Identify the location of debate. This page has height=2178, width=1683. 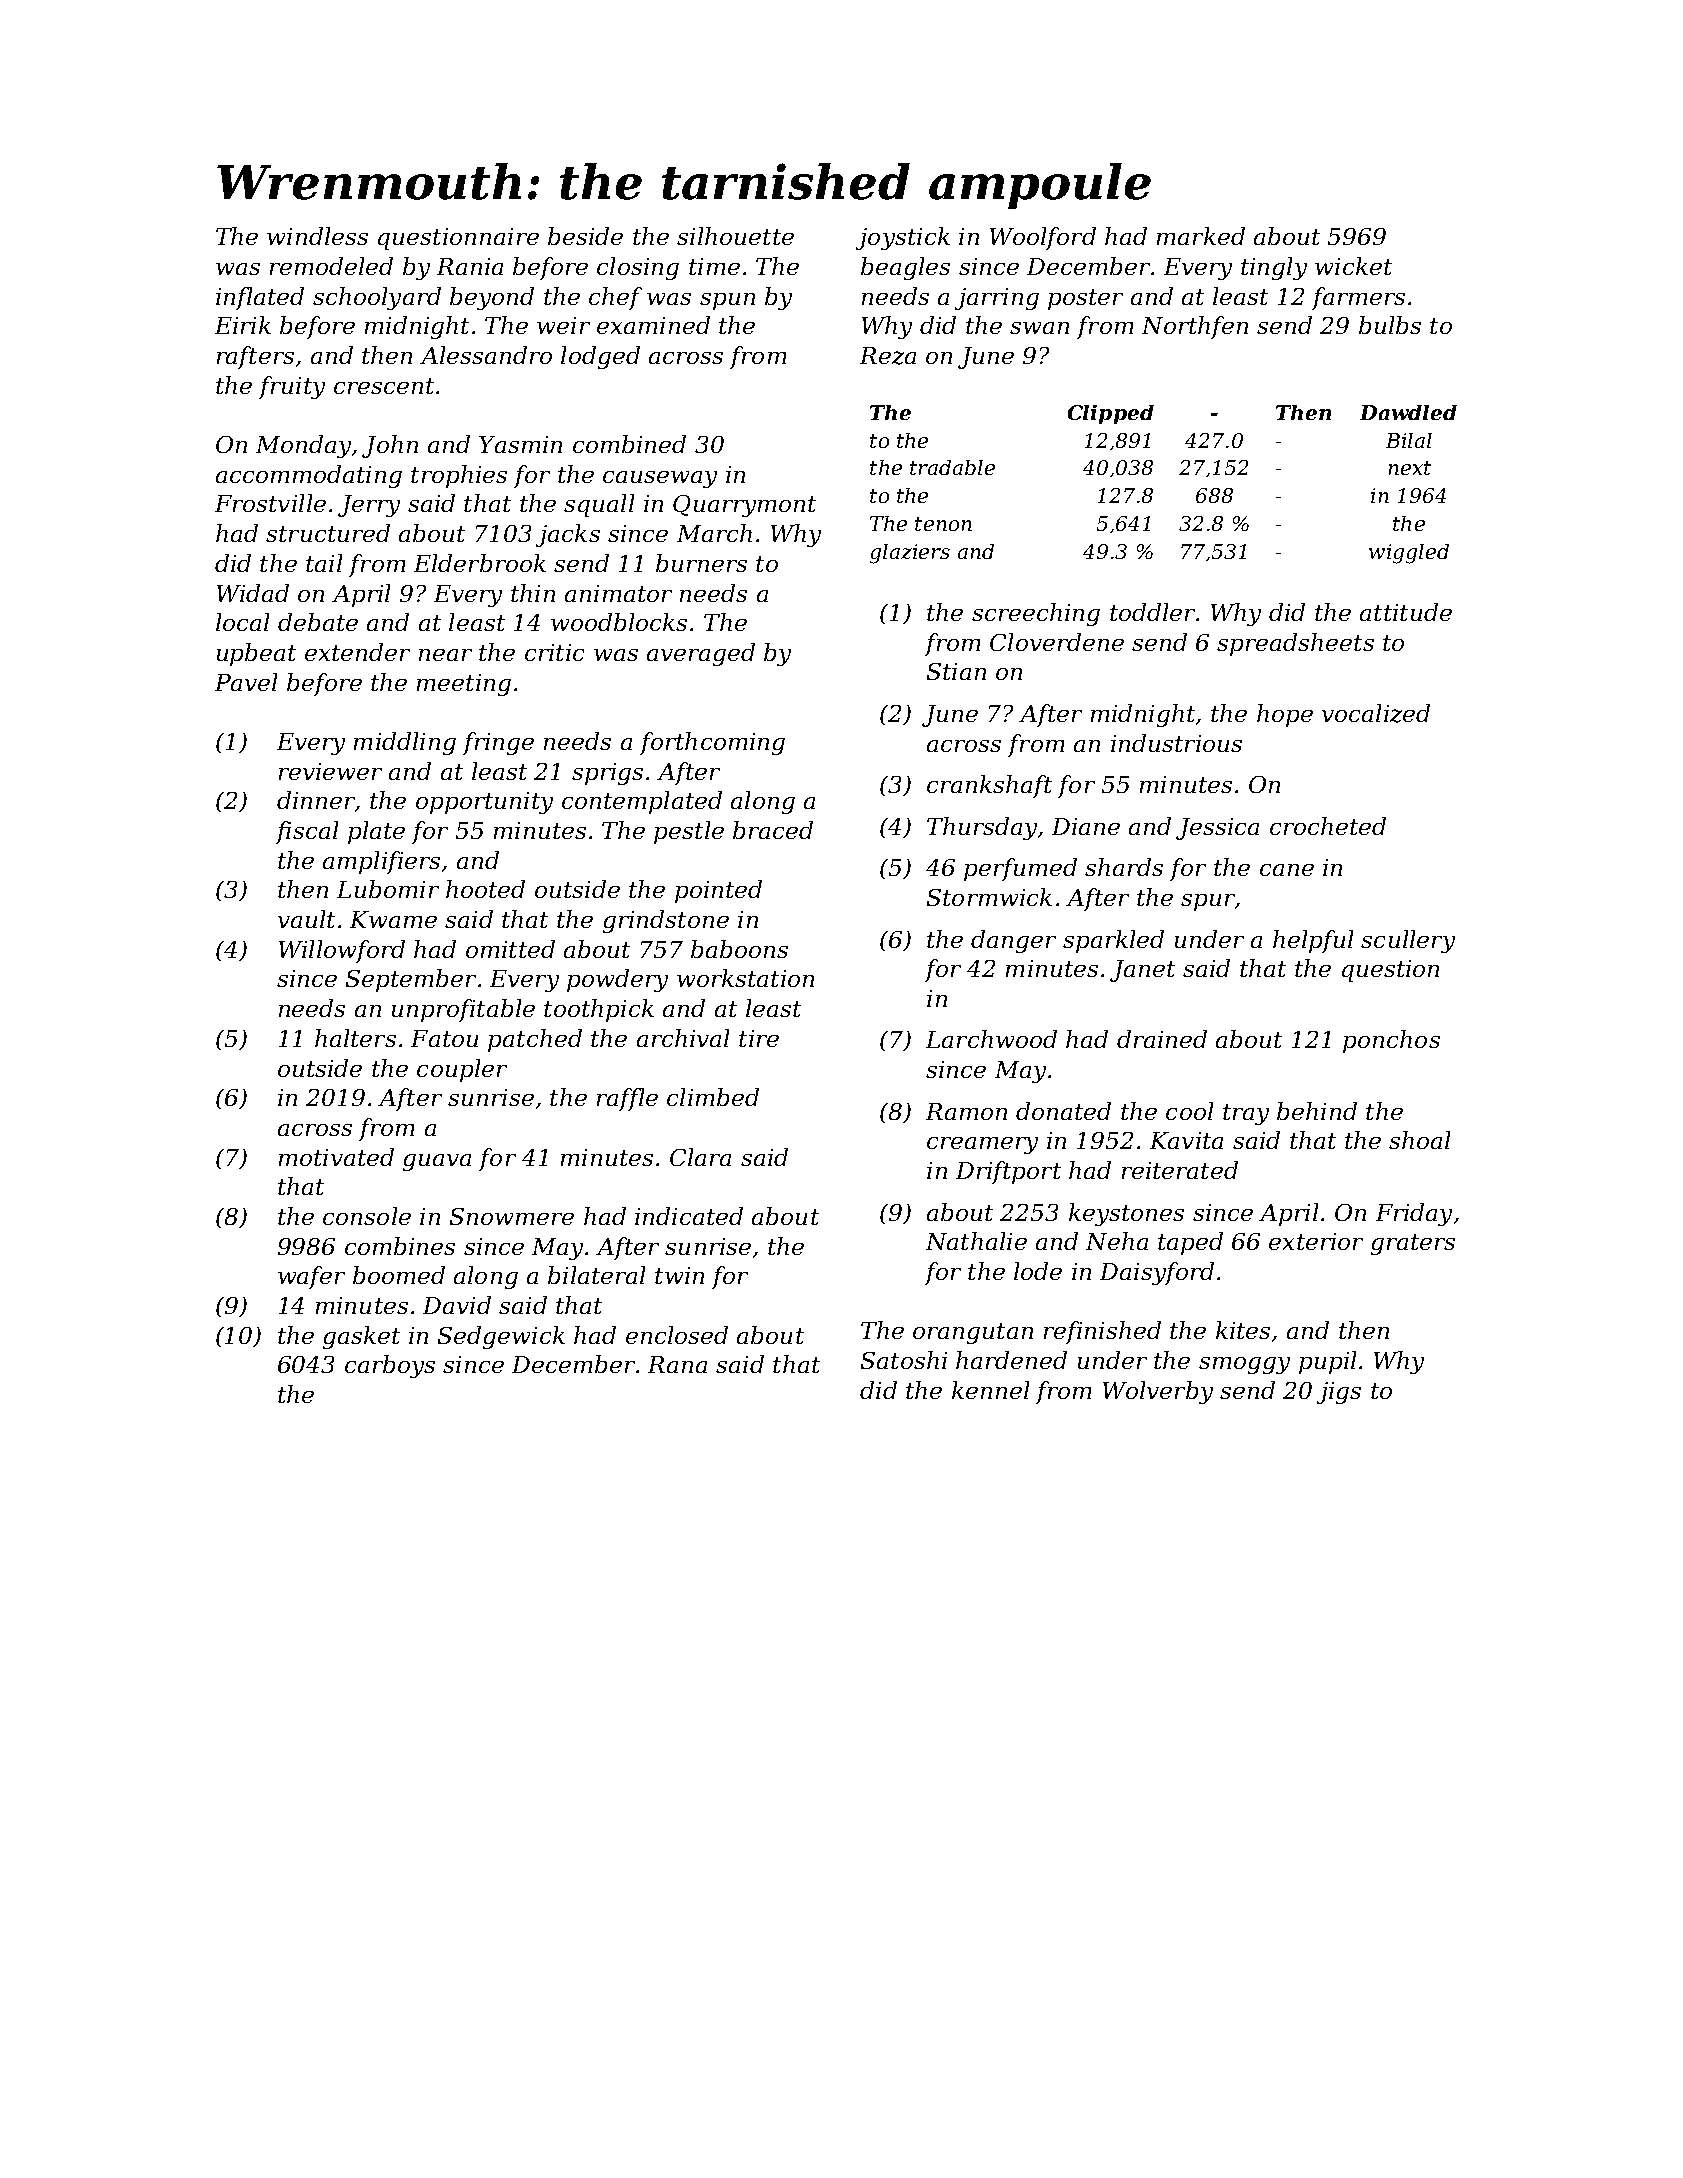
(318, 622).
